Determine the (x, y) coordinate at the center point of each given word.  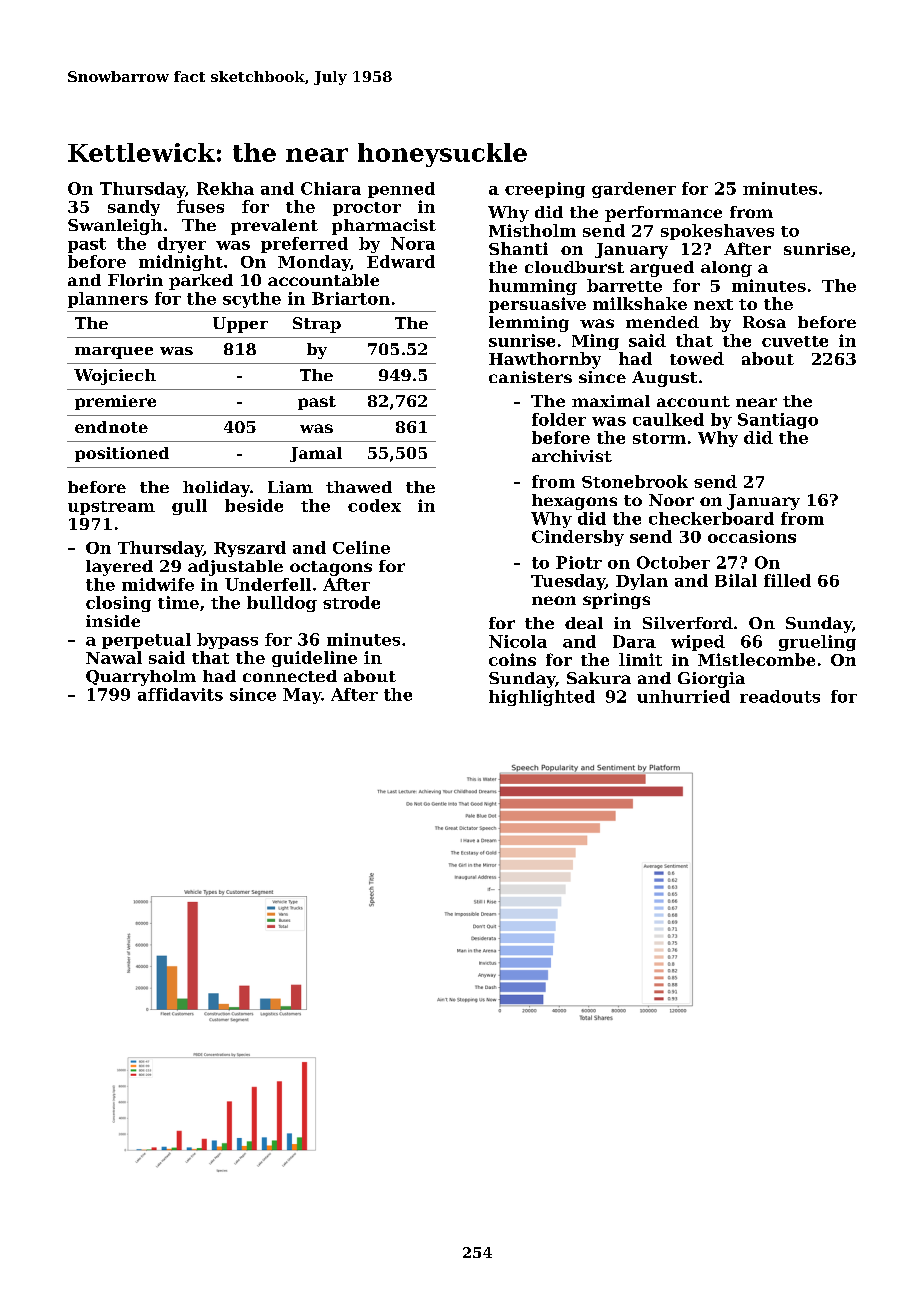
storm (659, 438)
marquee (114, 353)
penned (401, 190)
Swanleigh (115, 227)
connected (290, 676)
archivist (572, 456)
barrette (624, 285)
